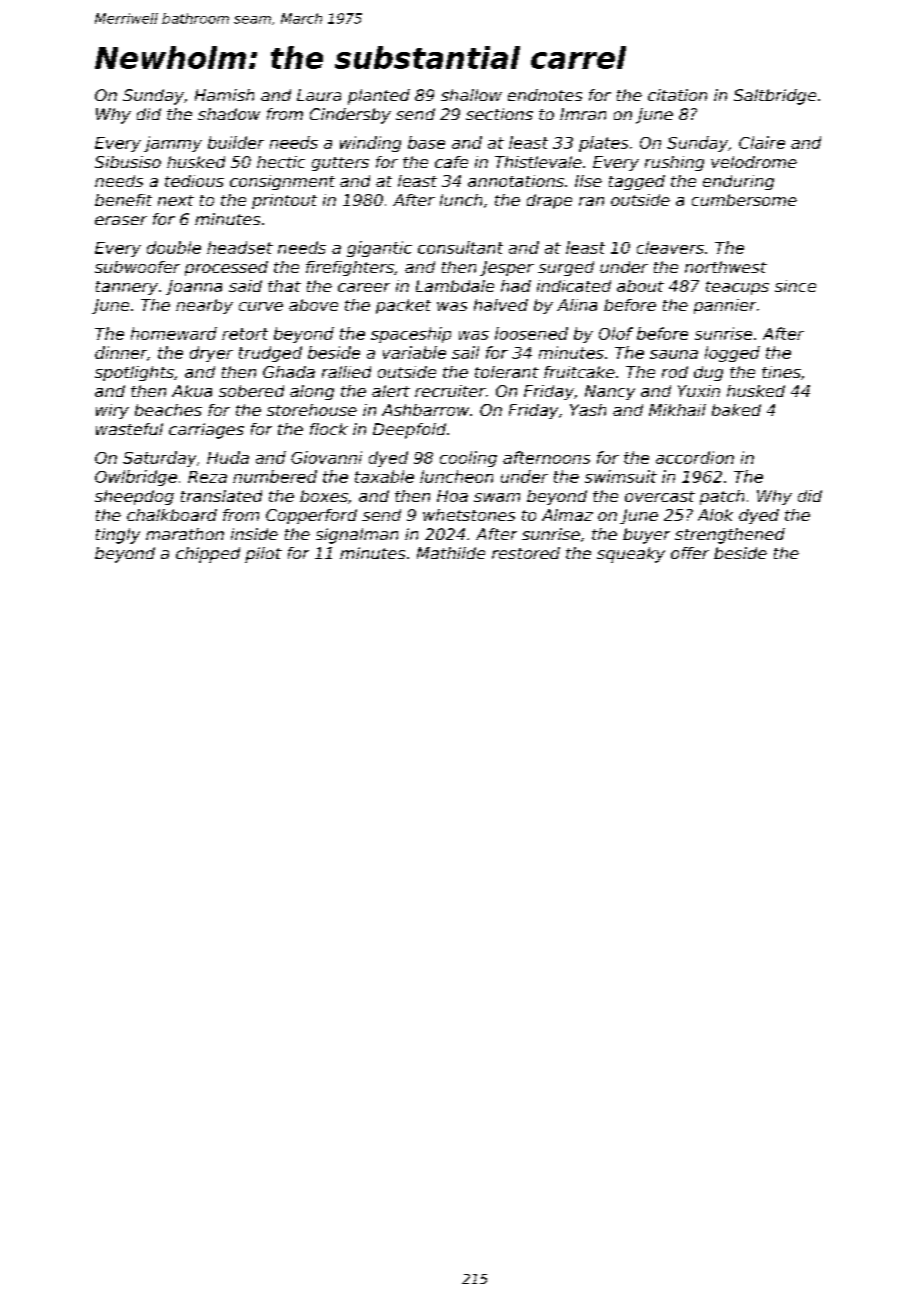 The image size is (924, 1308). Describe the element at coordinates (221, 496) in the screenshot. I see `translated` at that location.
